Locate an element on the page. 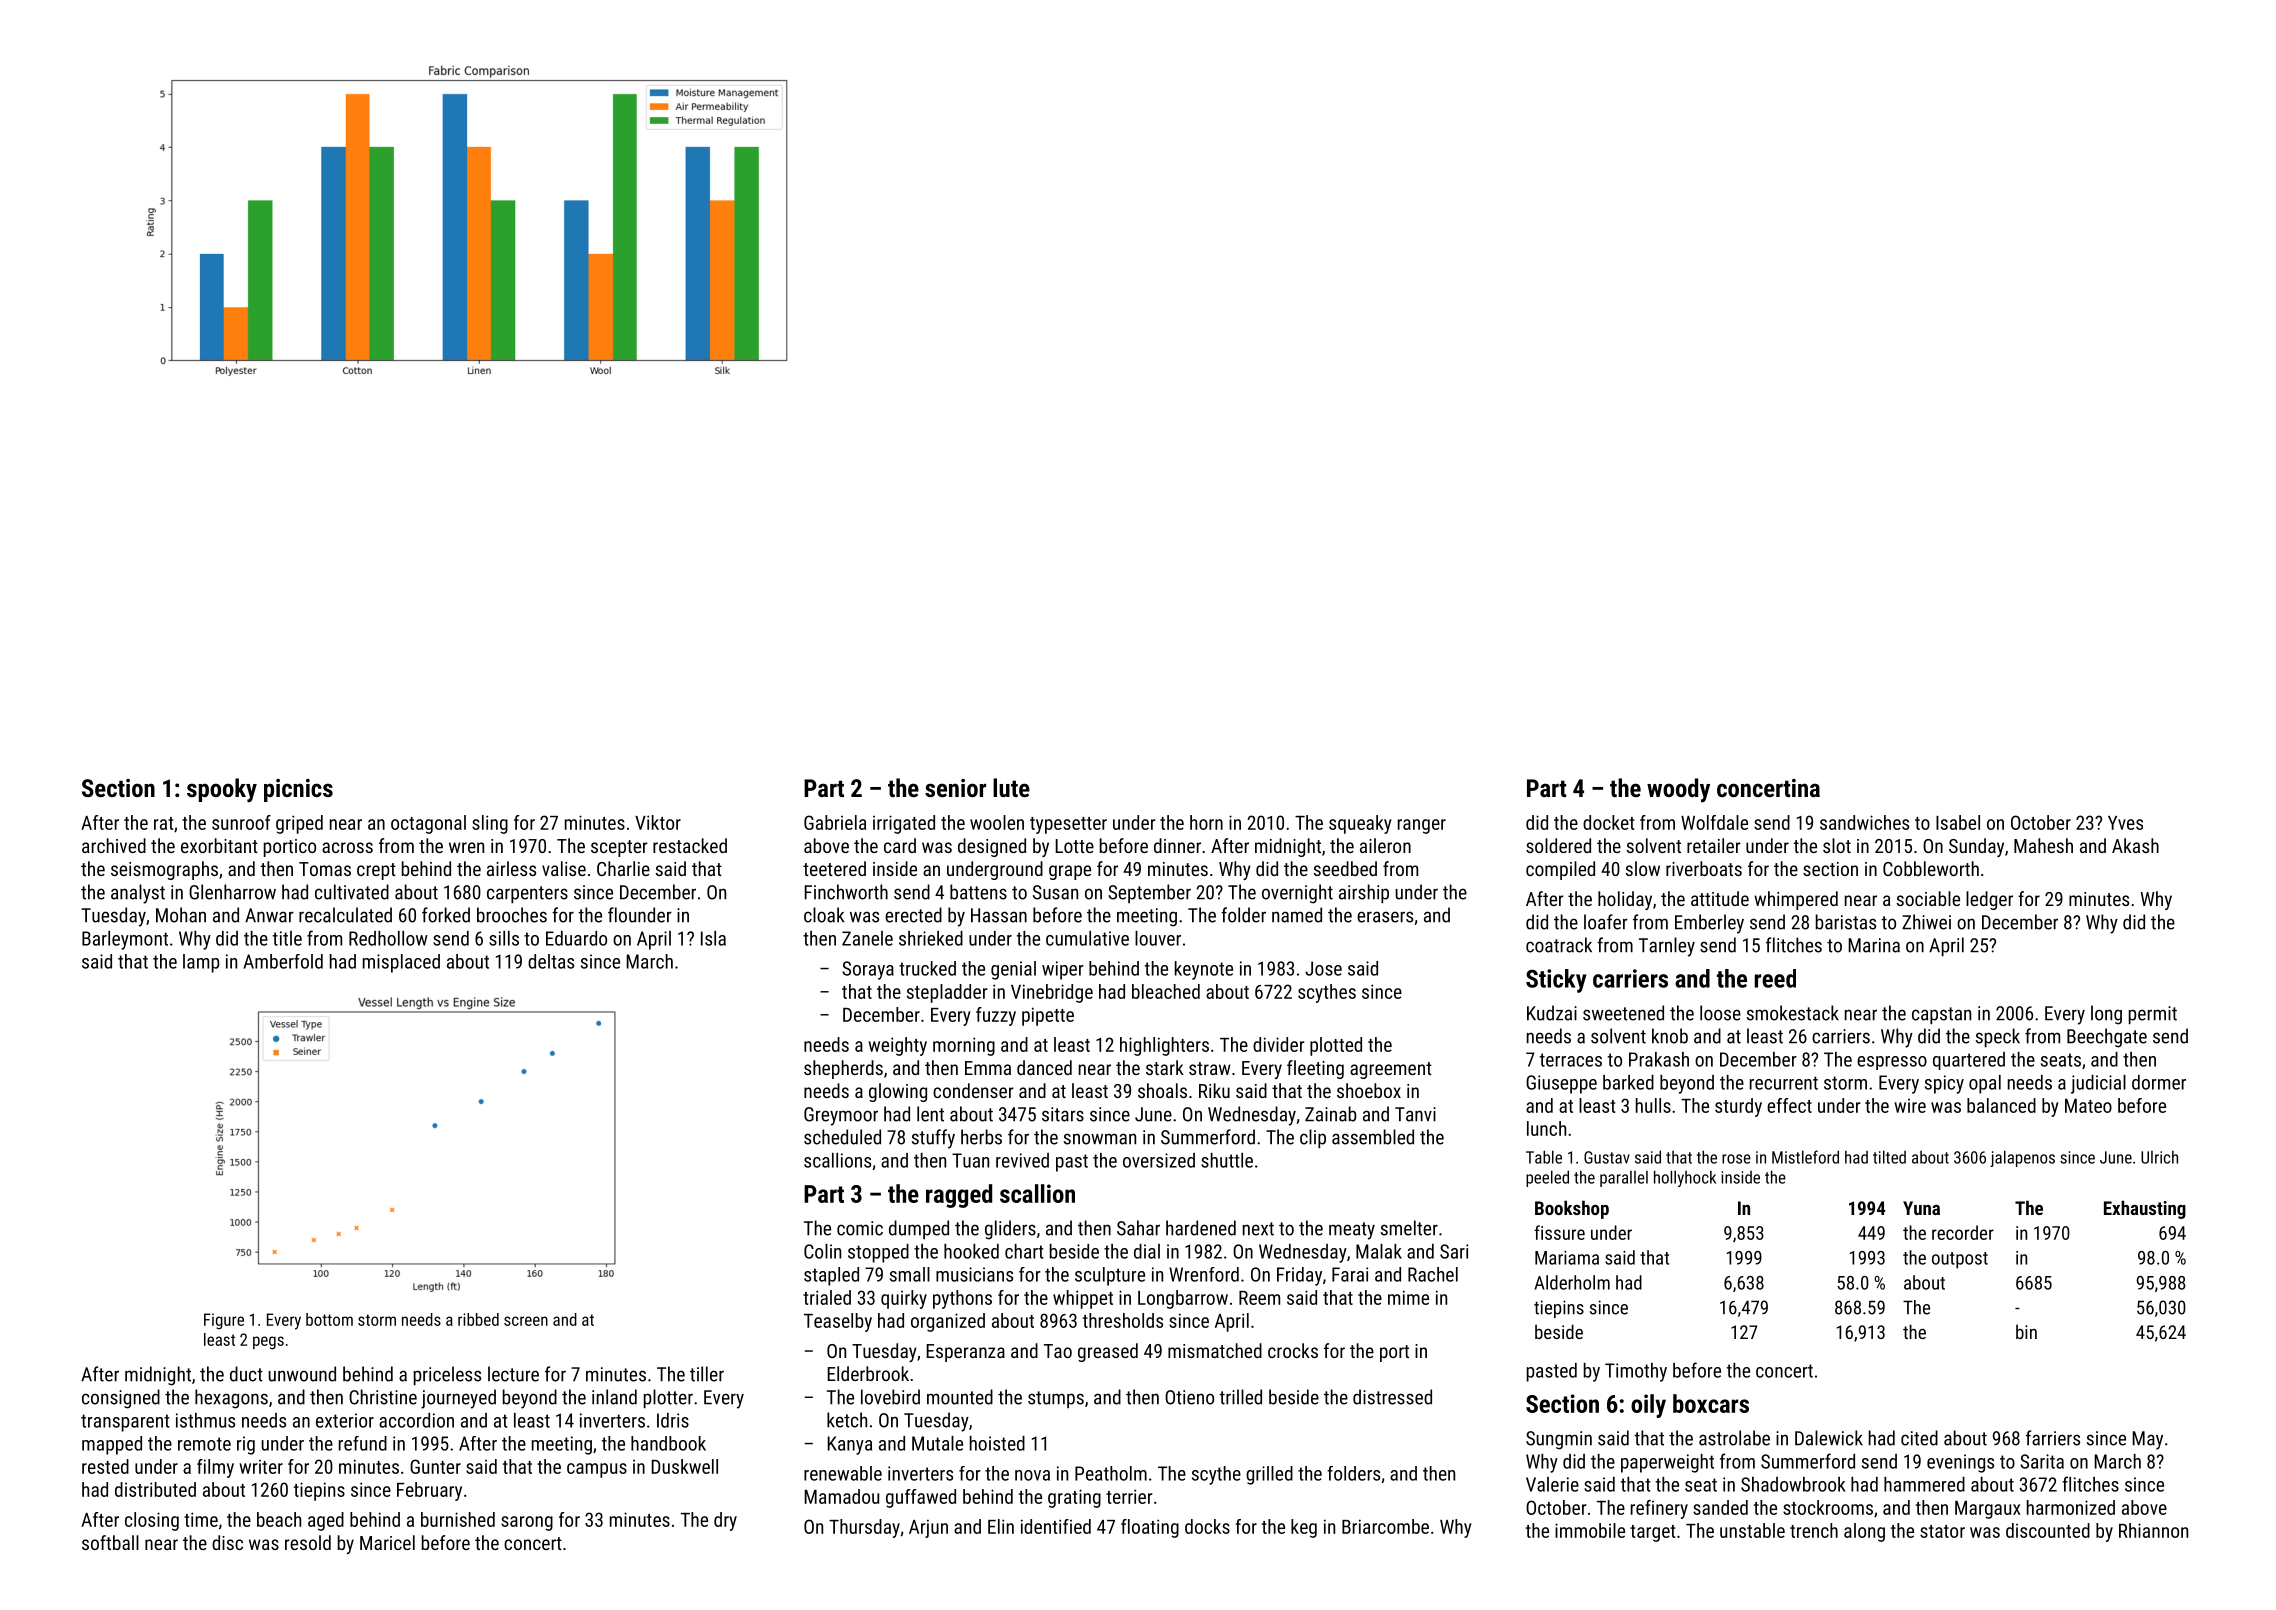  outpost is located at coordinates (1960, 1260).
